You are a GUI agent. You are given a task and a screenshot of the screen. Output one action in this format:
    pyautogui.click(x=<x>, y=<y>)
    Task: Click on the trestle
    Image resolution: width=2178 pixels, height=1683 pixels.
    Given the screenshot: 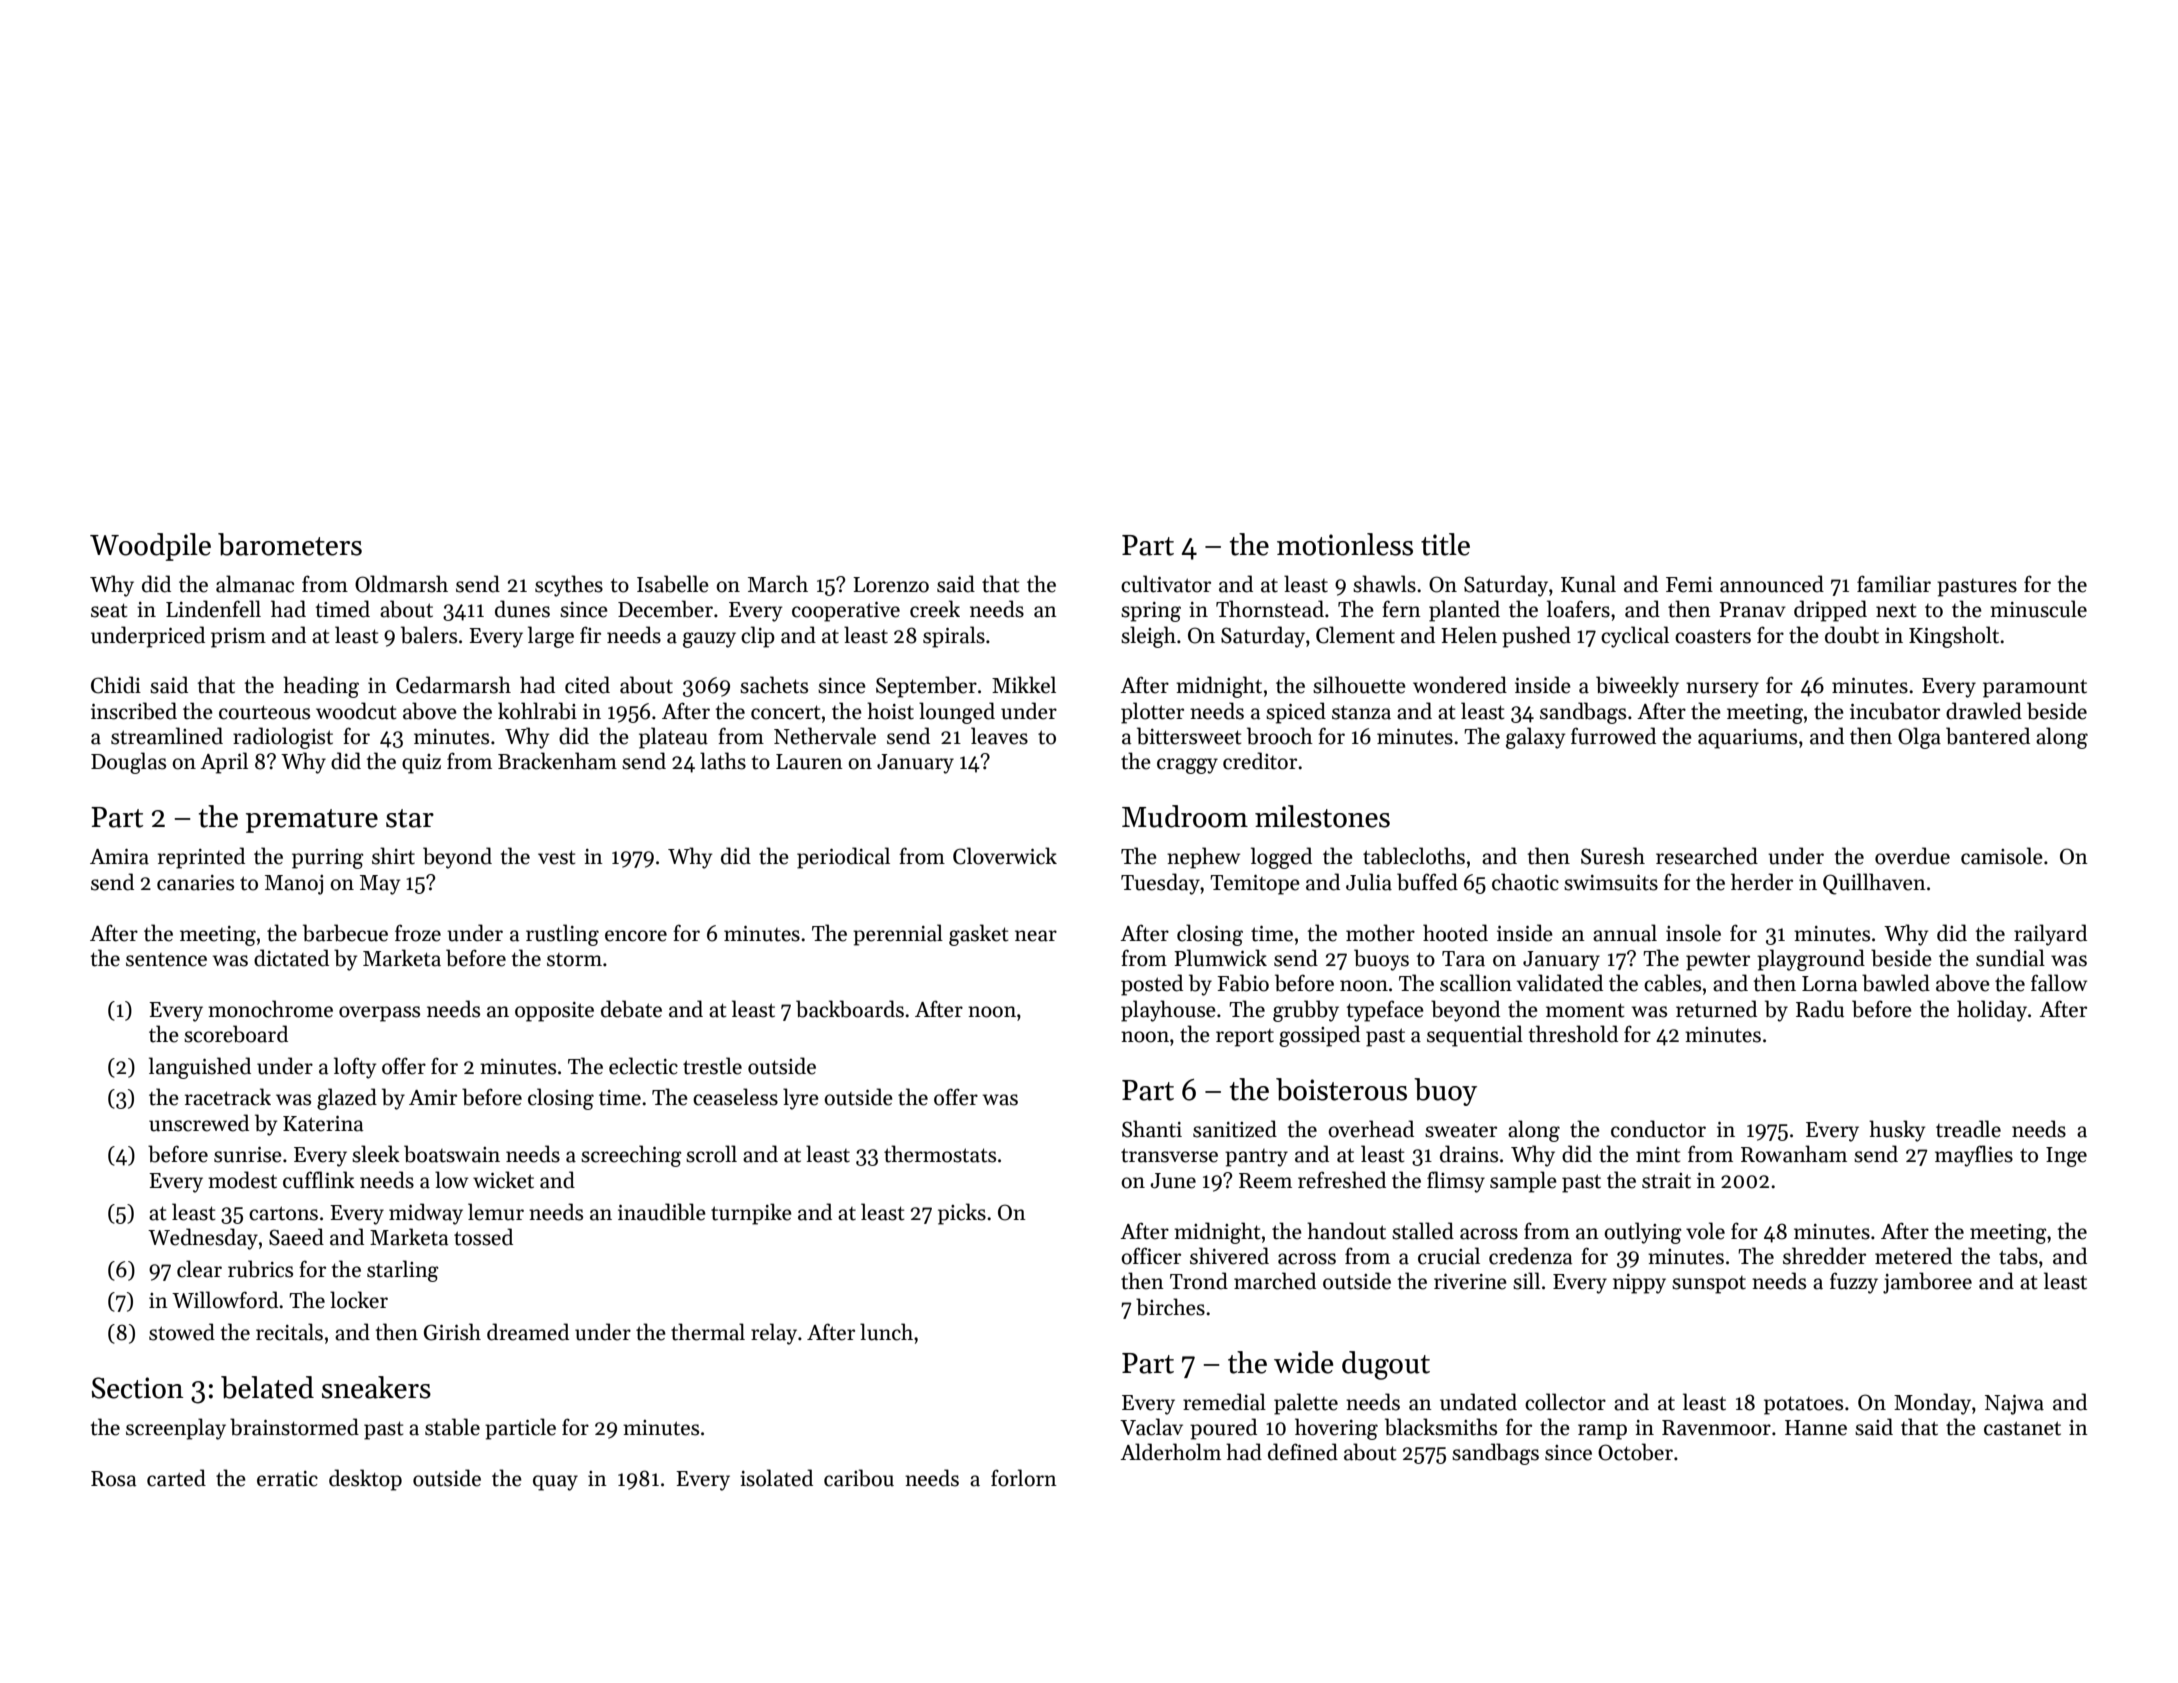 What is the action you would take?
    pyautogui.click(x=712, y=1066)
